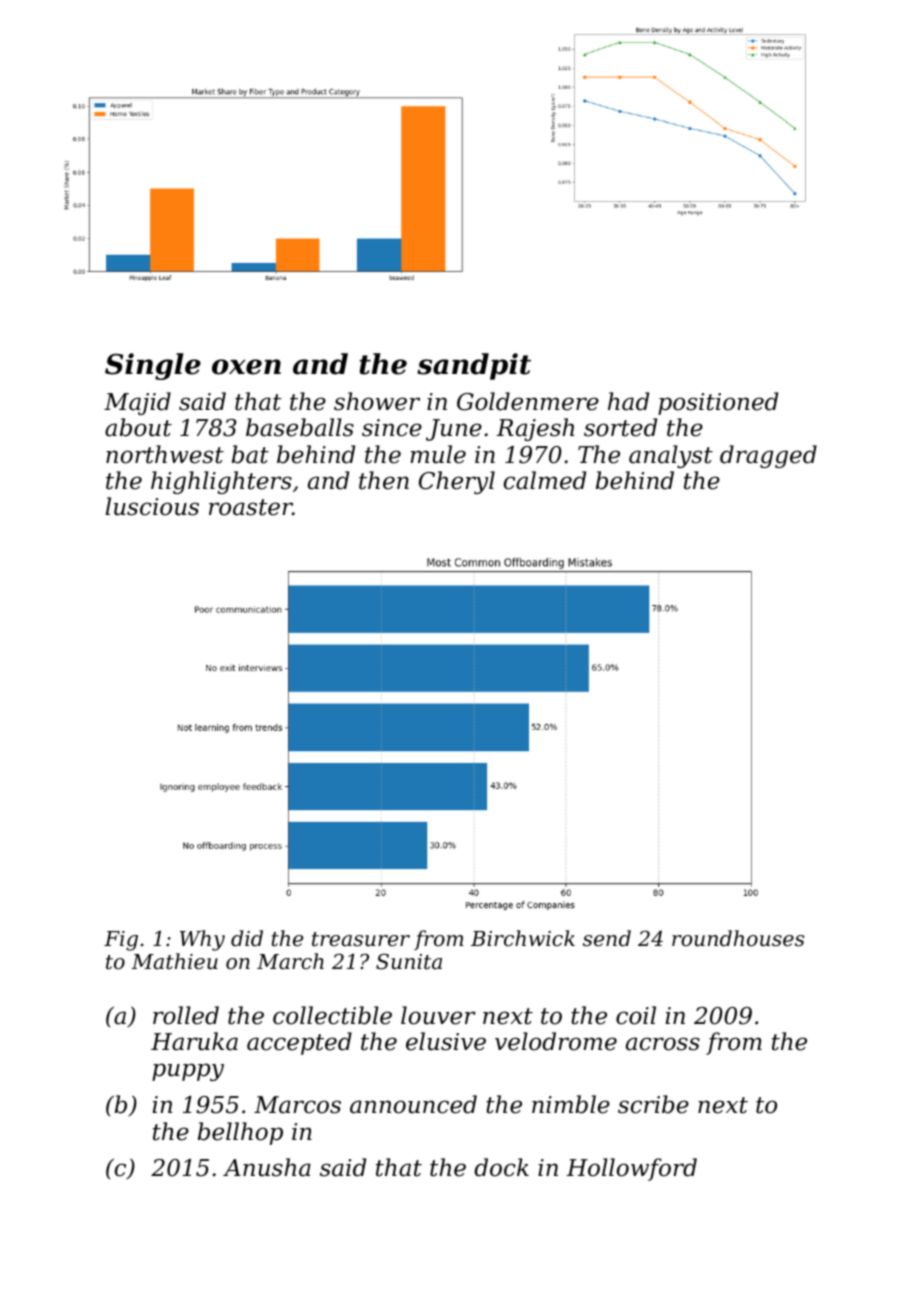 The image size is (924, 1311). Describe the element at coordinates (768, 456) in the document. I see `dragged` at that location.
